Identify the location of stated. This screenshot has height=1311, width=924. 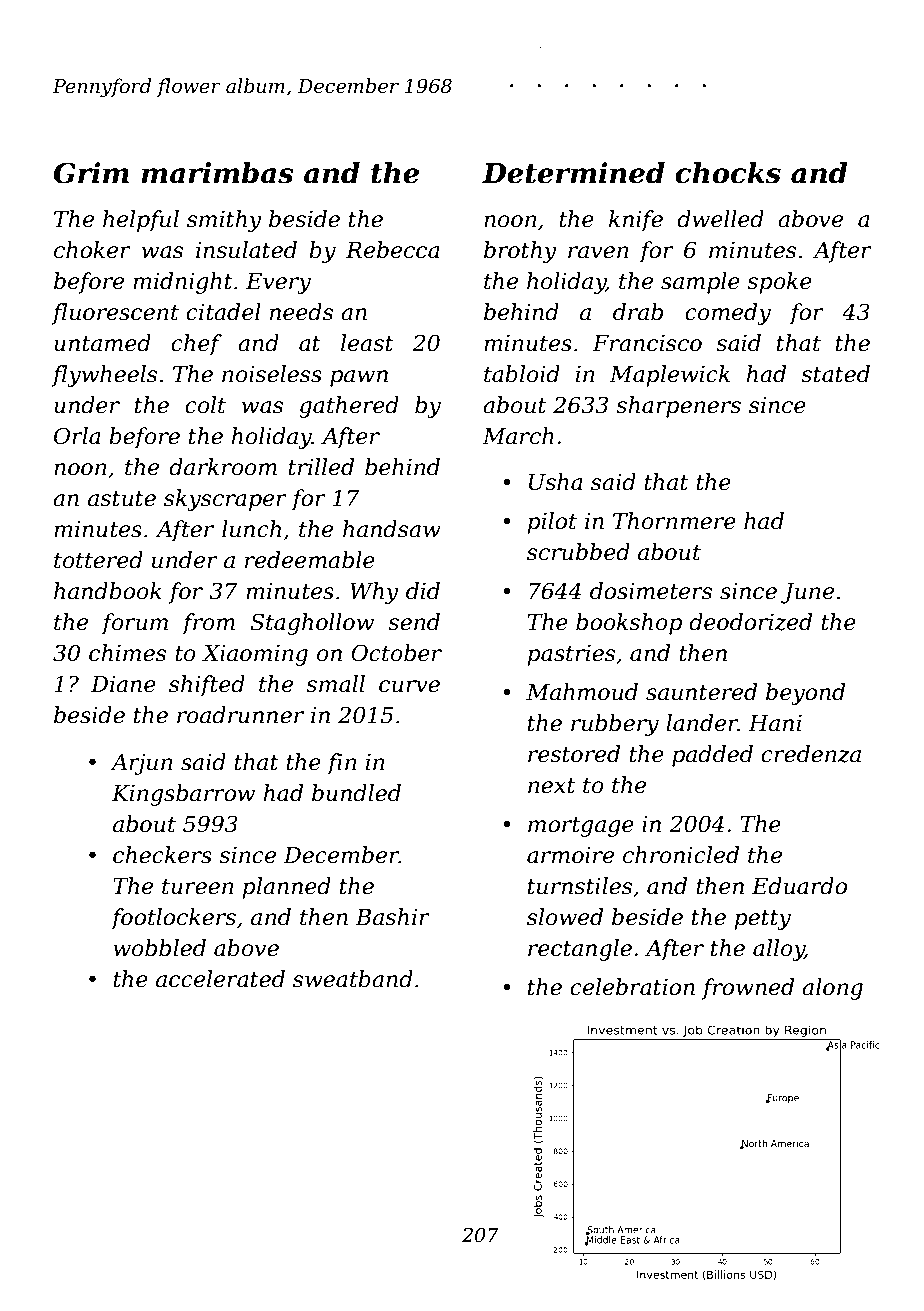
(835, 374).
